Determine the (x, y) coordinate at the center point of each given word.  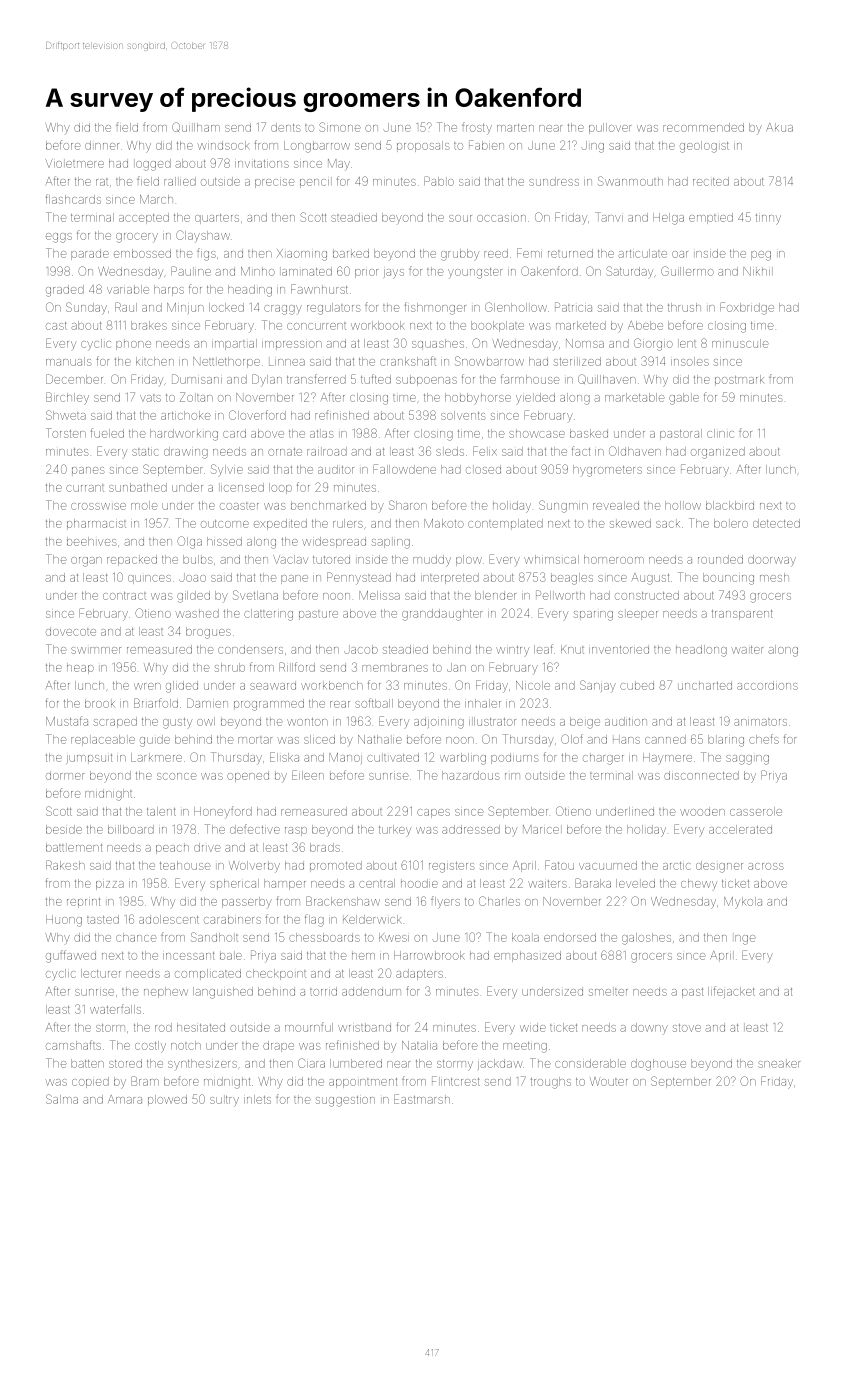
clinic (720, 433)
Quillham (196, 127)
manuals (68, 361)
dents (285, 127)
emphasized (527, 956)
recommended (703, 127)
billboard (131, 829)
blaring (726, 741)
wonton (307, 722)
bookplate (497, 326)
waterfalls (115, 1009)
